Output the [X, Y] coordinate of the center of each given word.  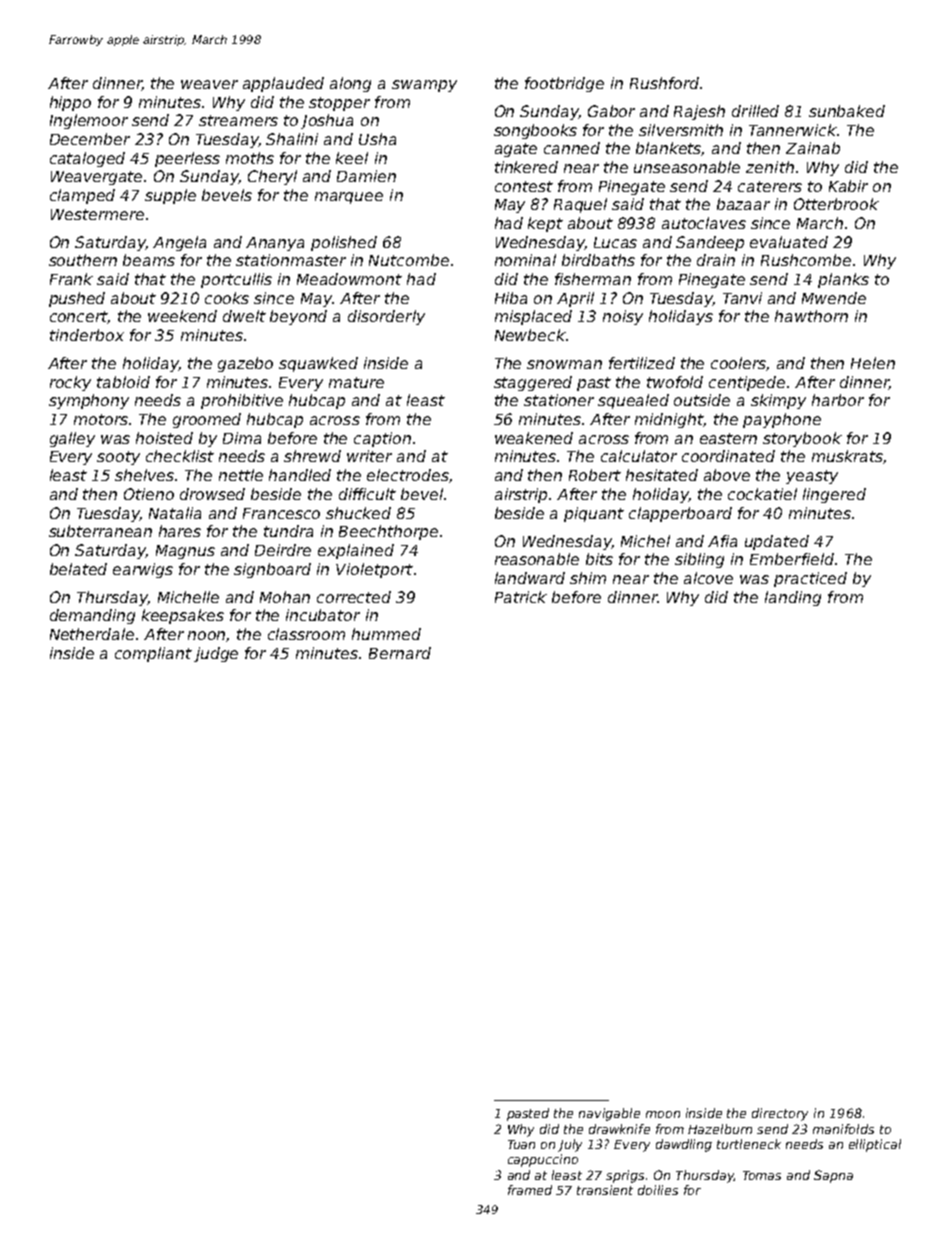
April [575, 299]
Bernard [400, 653]
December [90, 139]
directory [780, 1114]
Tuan [521, 1144]
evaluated [789, 242]
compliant [153, 654]
